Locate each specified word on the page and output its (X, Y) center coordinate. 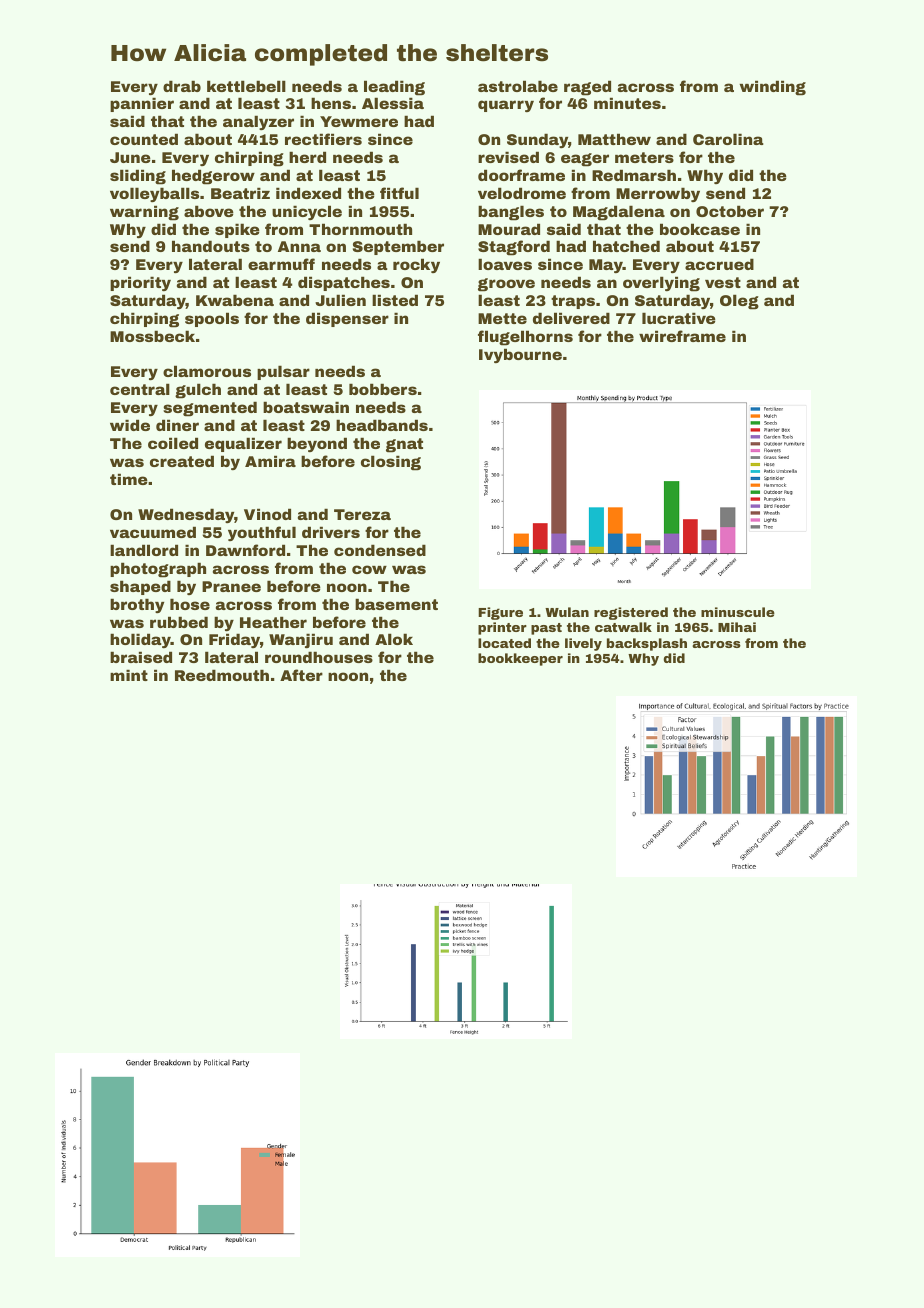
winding (773, 88)
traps (573, 302)
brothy (137, 605)
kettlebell (246, 86)
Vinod (267, 514)
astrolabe (518, 86)
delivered (571, 318)
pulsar (283, 372)
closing (391, 463)
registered (631, 613)
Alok (394, 639)
